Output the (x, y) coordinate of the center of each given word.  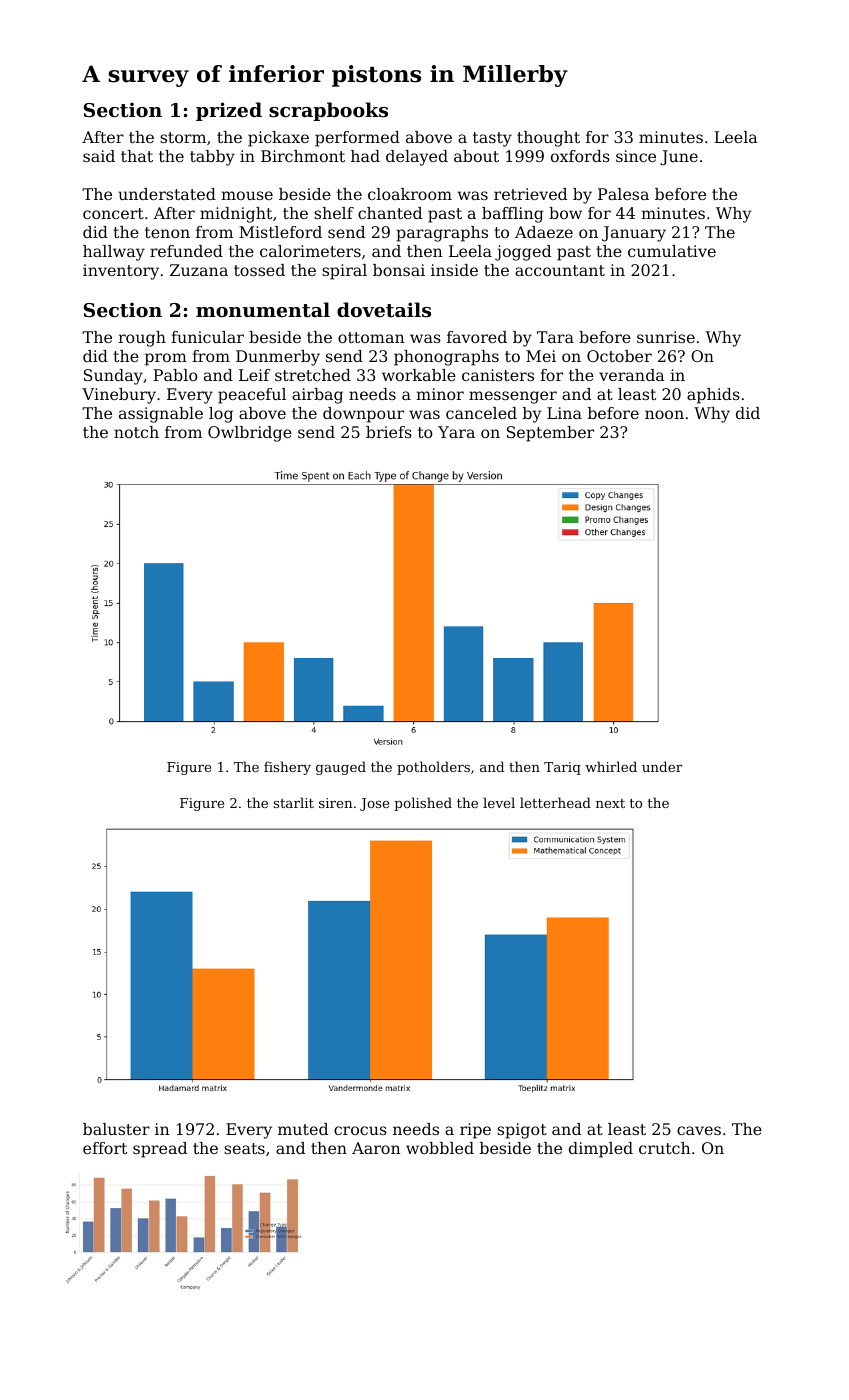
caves (699, 1130)
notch (136, 432)
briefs (389, 432)
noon (664, 414)
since (636, 156)
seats (244, 1148)
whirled (611, 766)
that (137, 156)
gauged (341, 768)
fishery (287, 768)
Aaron (376, 1148)
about (476, 156)
